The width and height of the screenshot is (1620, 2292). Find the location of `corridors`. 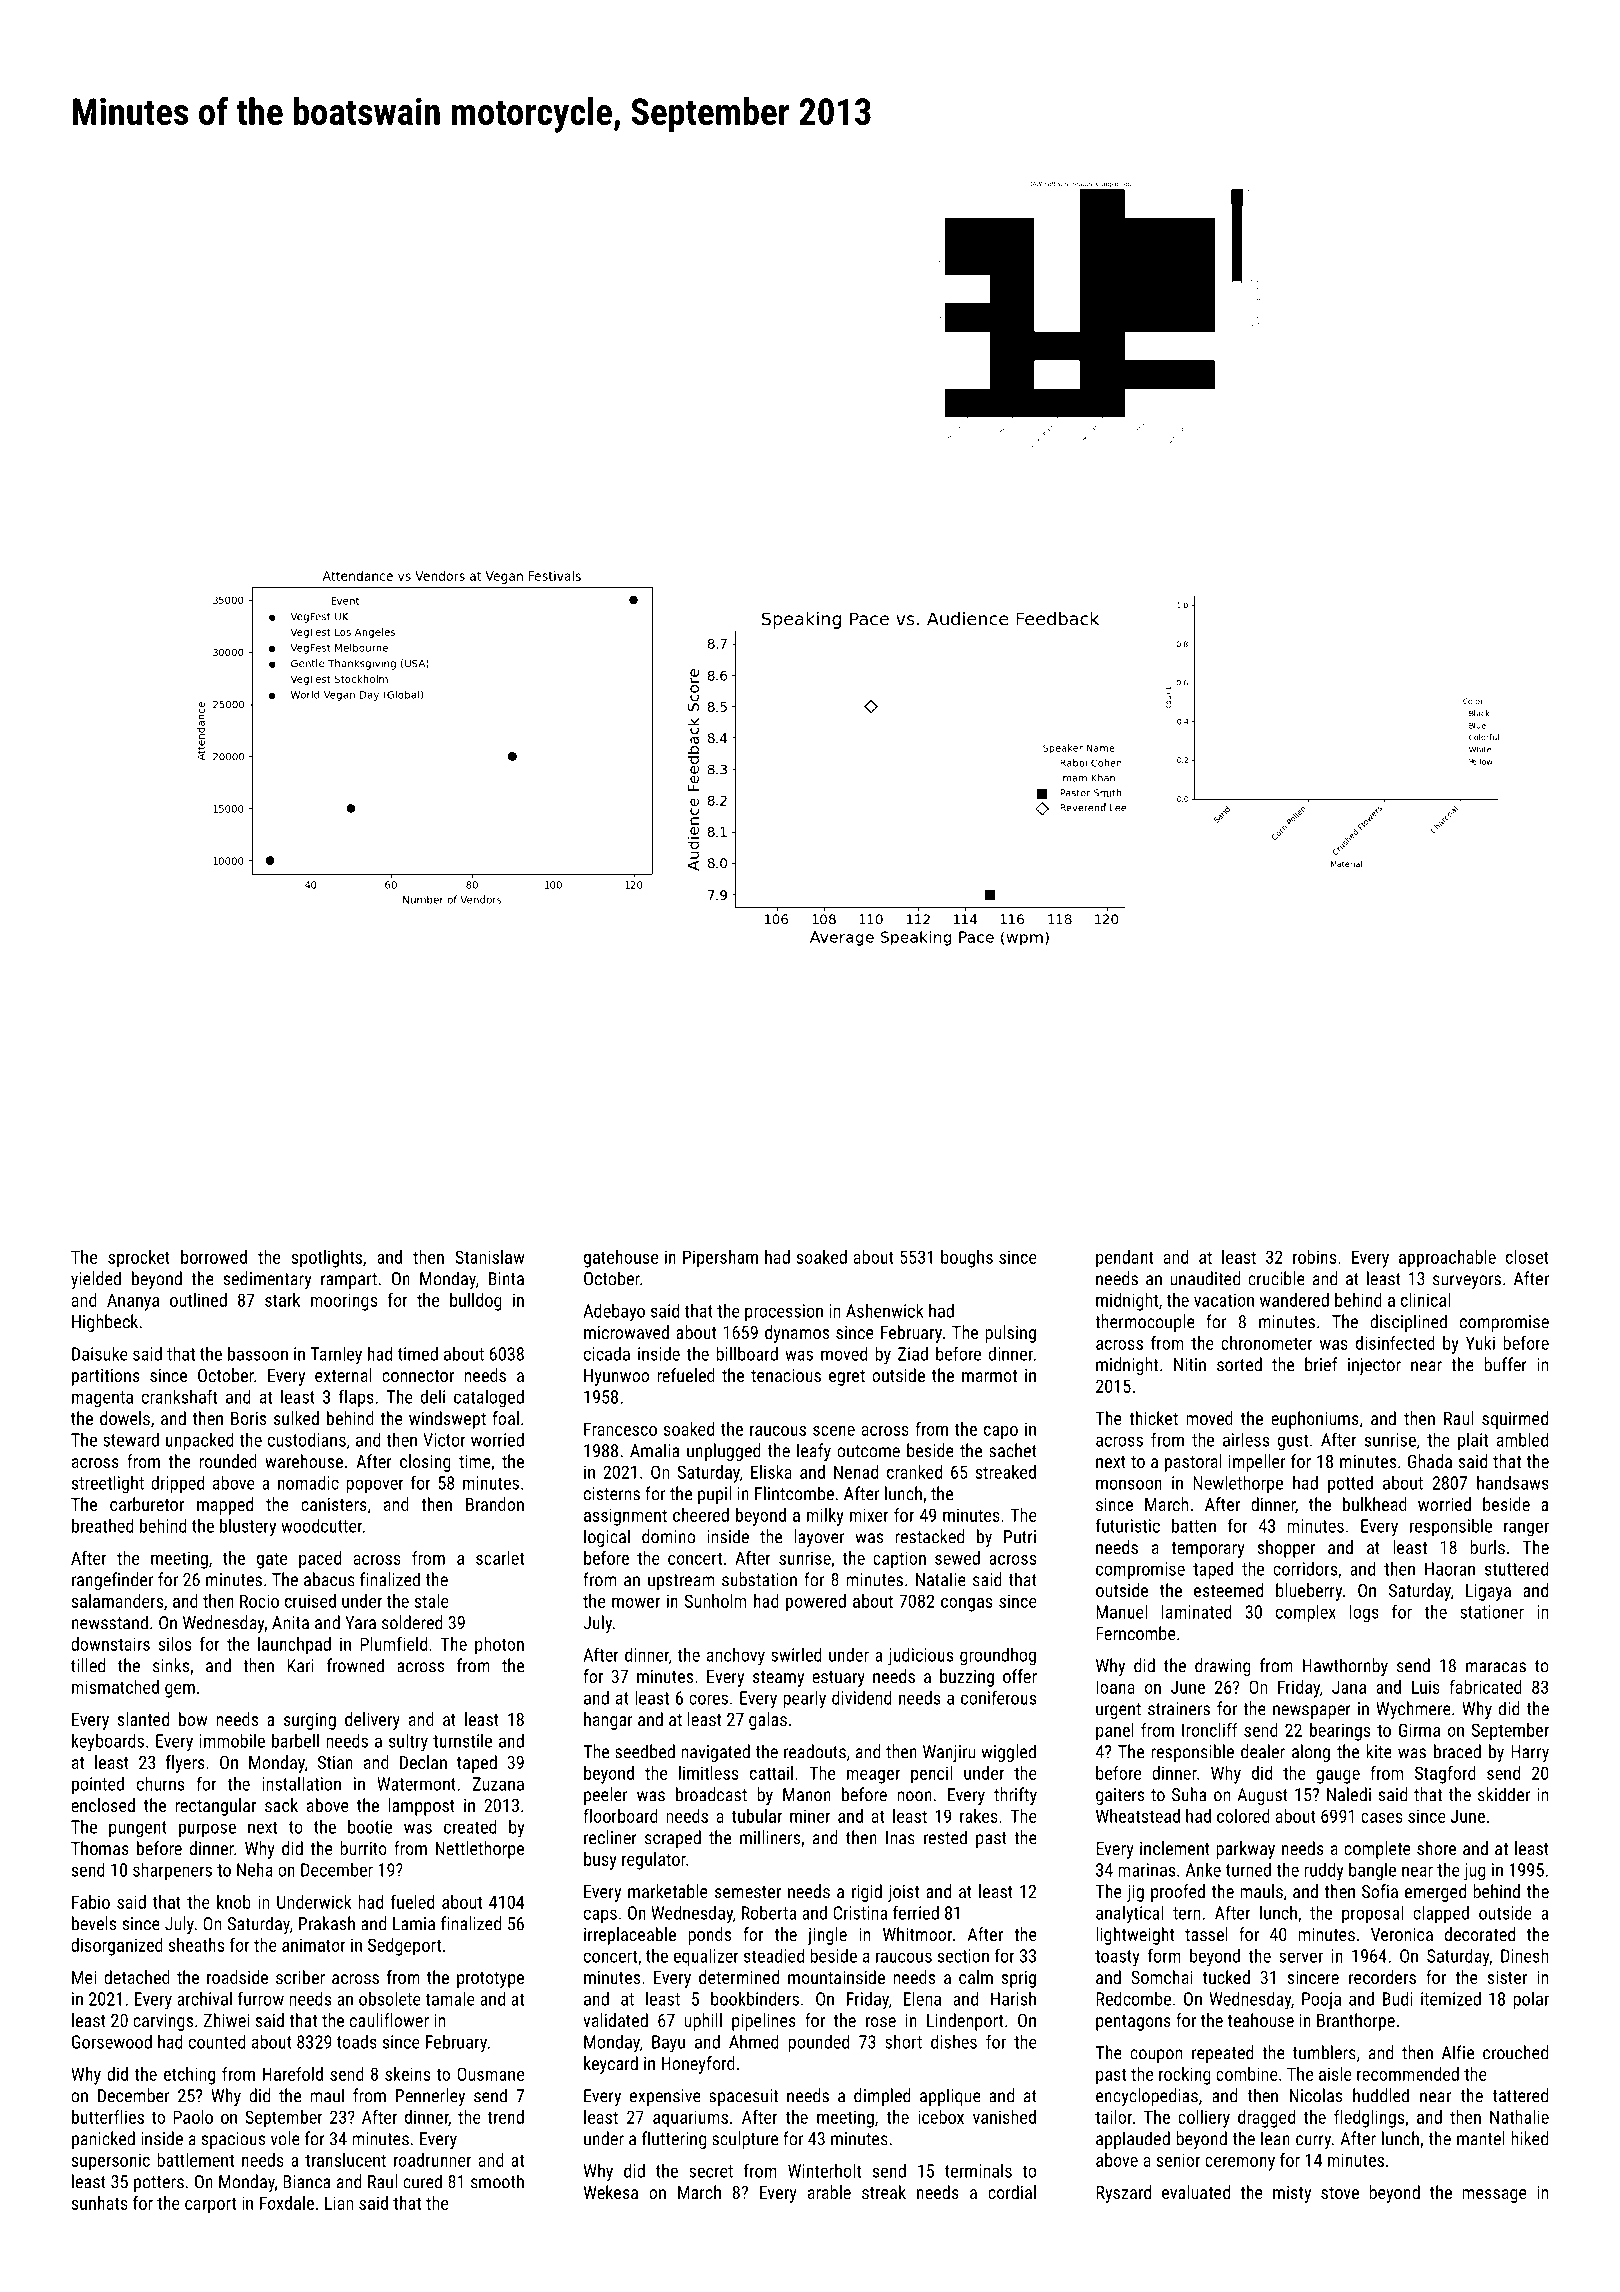

corridors is located at coordinates (1305, 1568).
